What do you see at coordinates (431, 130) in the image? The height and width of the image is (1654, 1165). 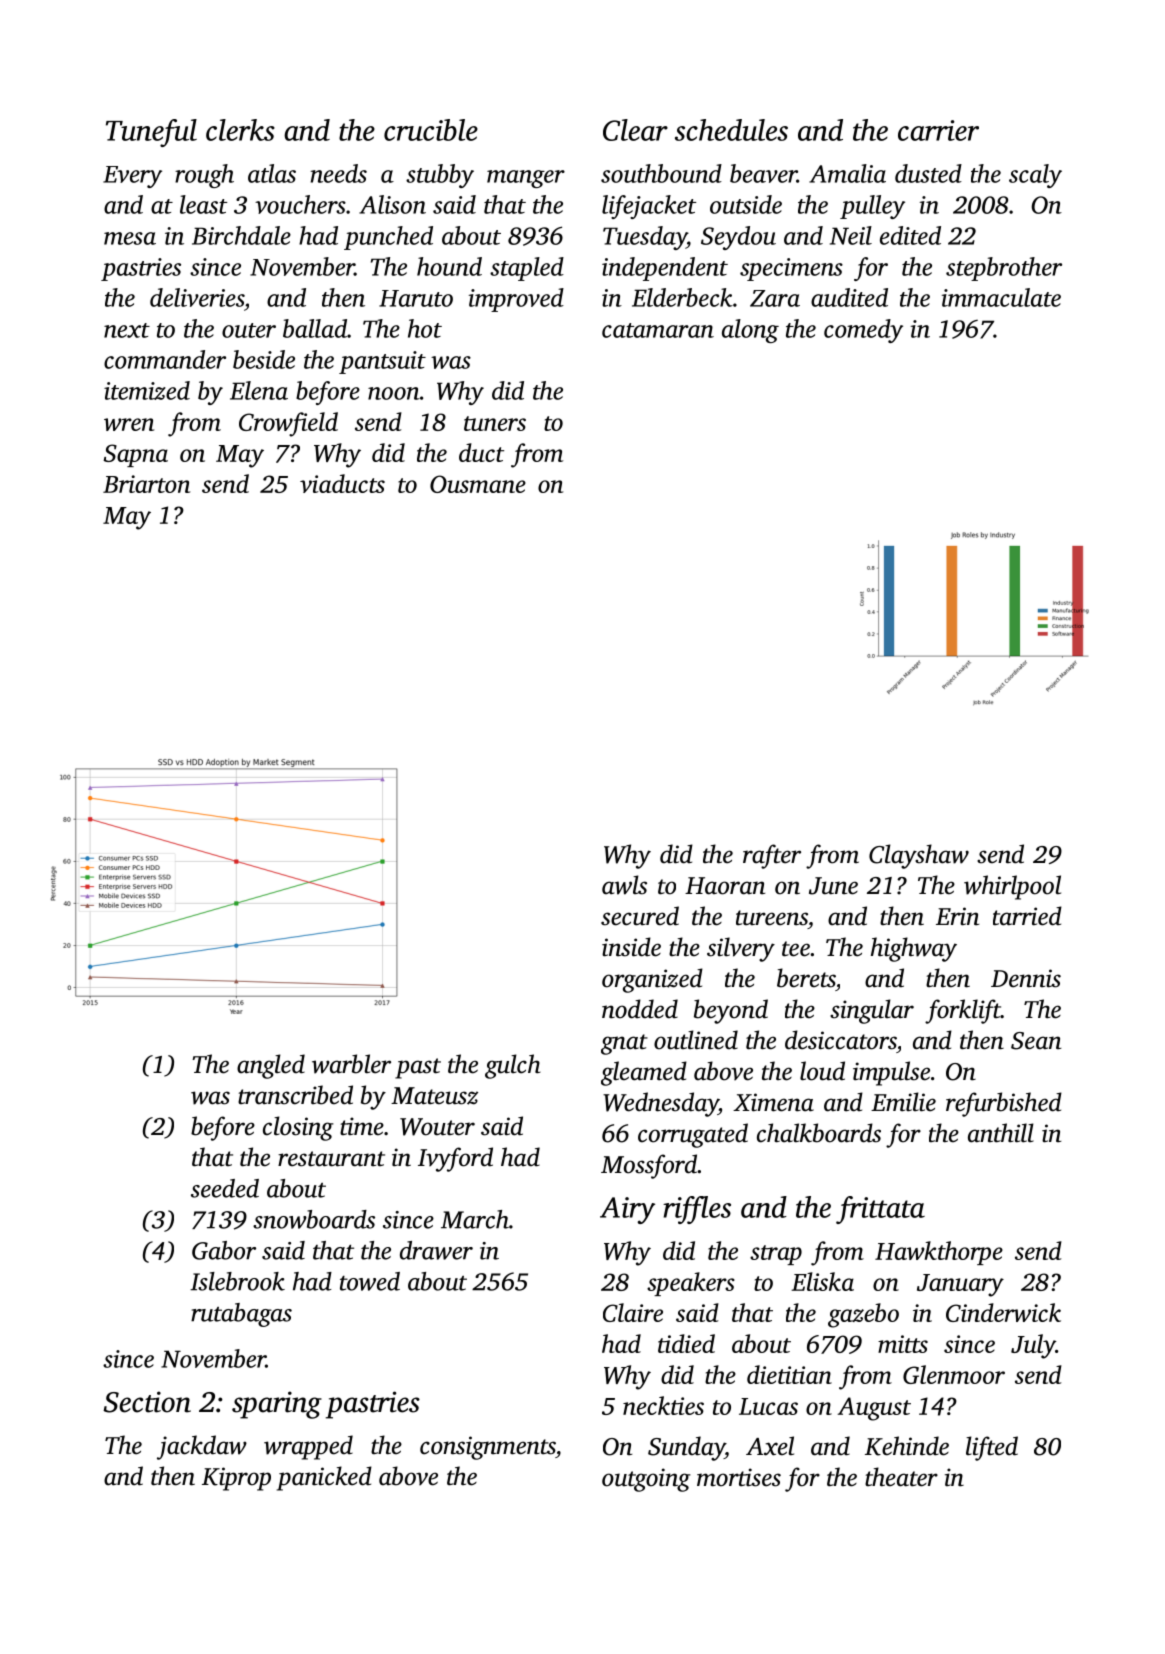 I see `crucible` at bounding box center [431, 130].
